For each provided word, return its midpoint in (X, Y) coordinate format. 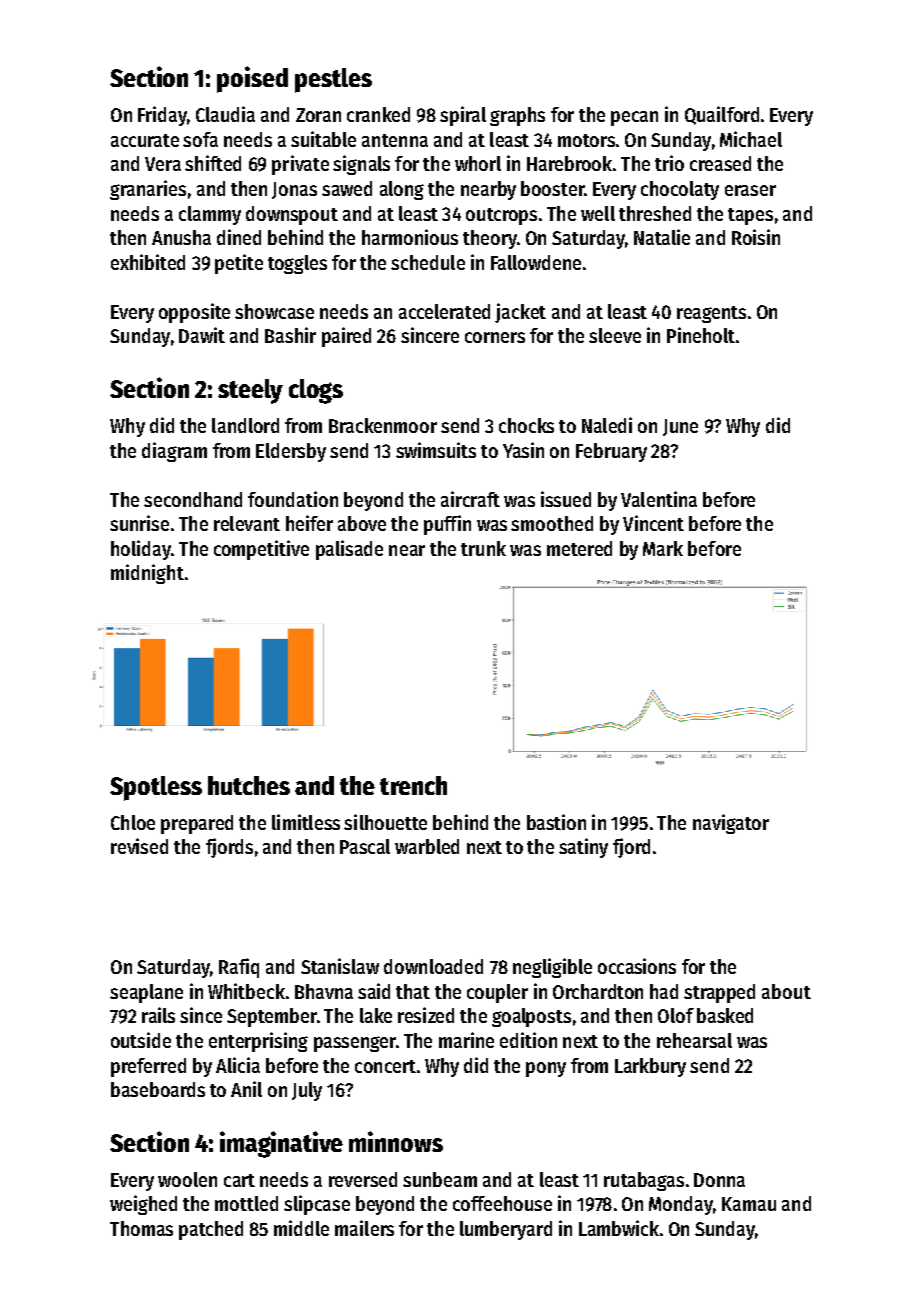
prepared (197, 824)
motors (586, 140)
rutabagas (644, 1181)
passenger (355, 1044)
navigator (731, 824)
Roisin (756, 237)
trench (413, 785)
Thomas (141, 1228)
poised (252, 79)
